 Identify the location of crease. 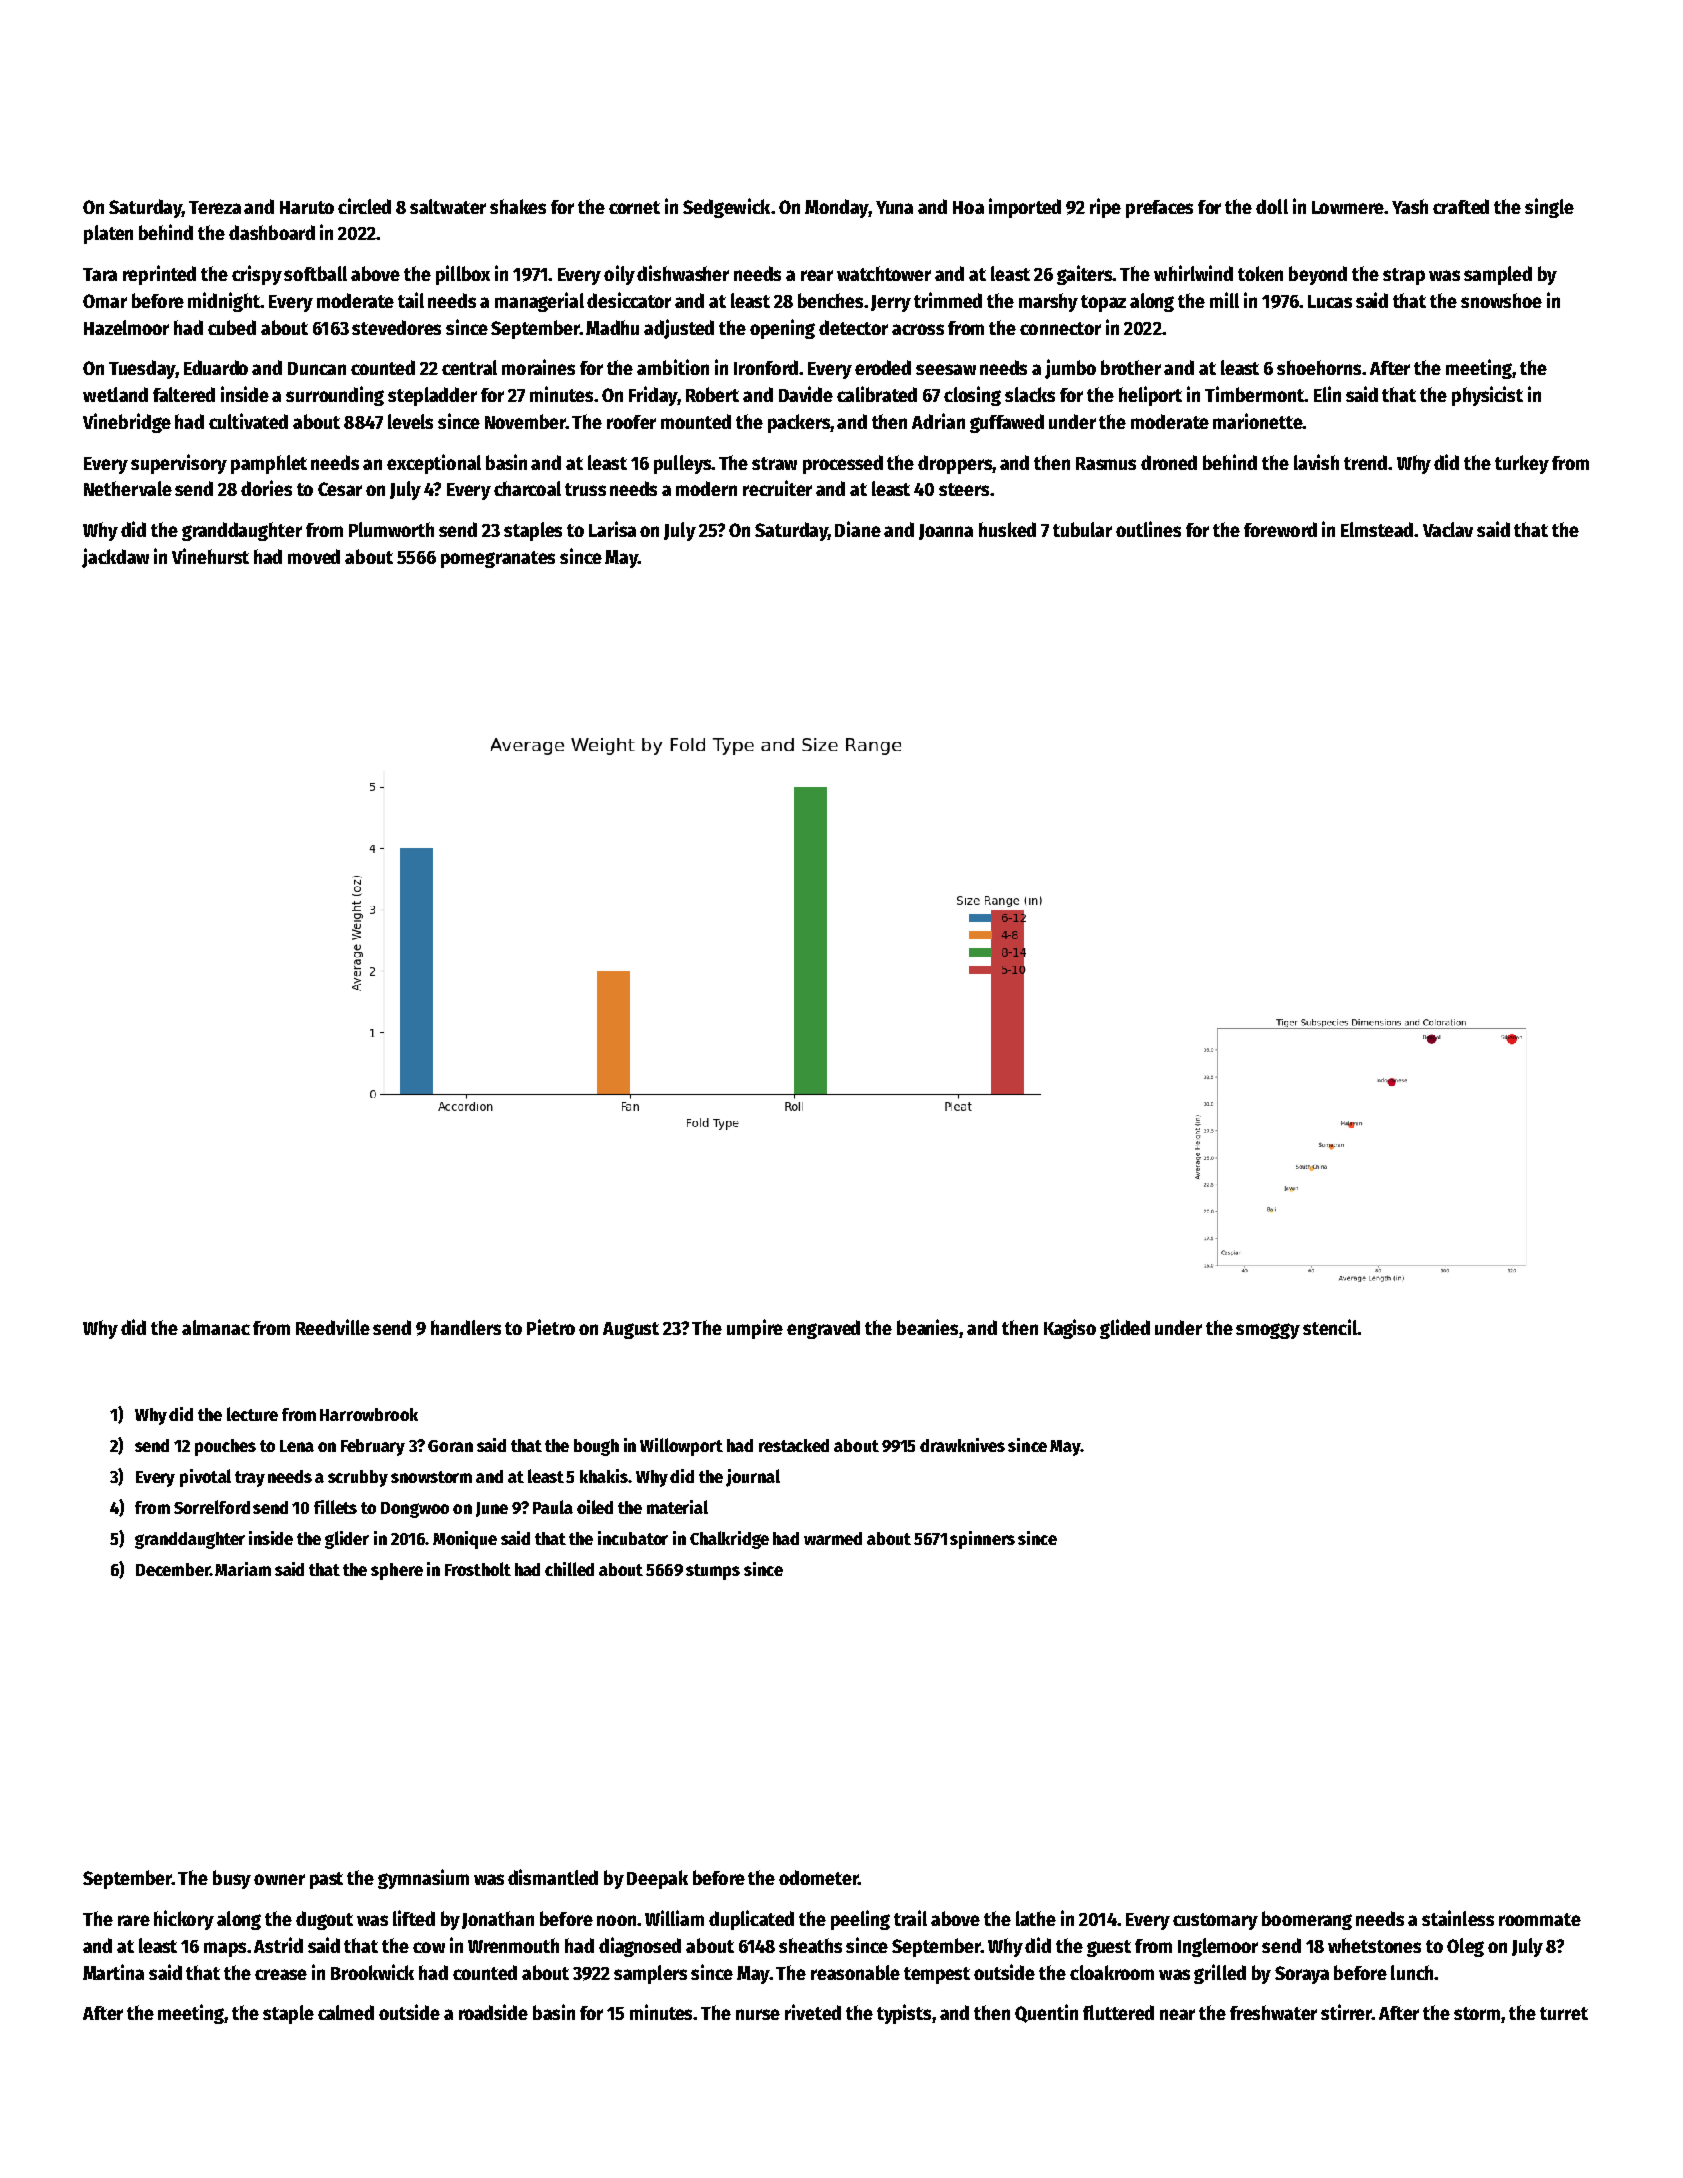
(281, 1974).
